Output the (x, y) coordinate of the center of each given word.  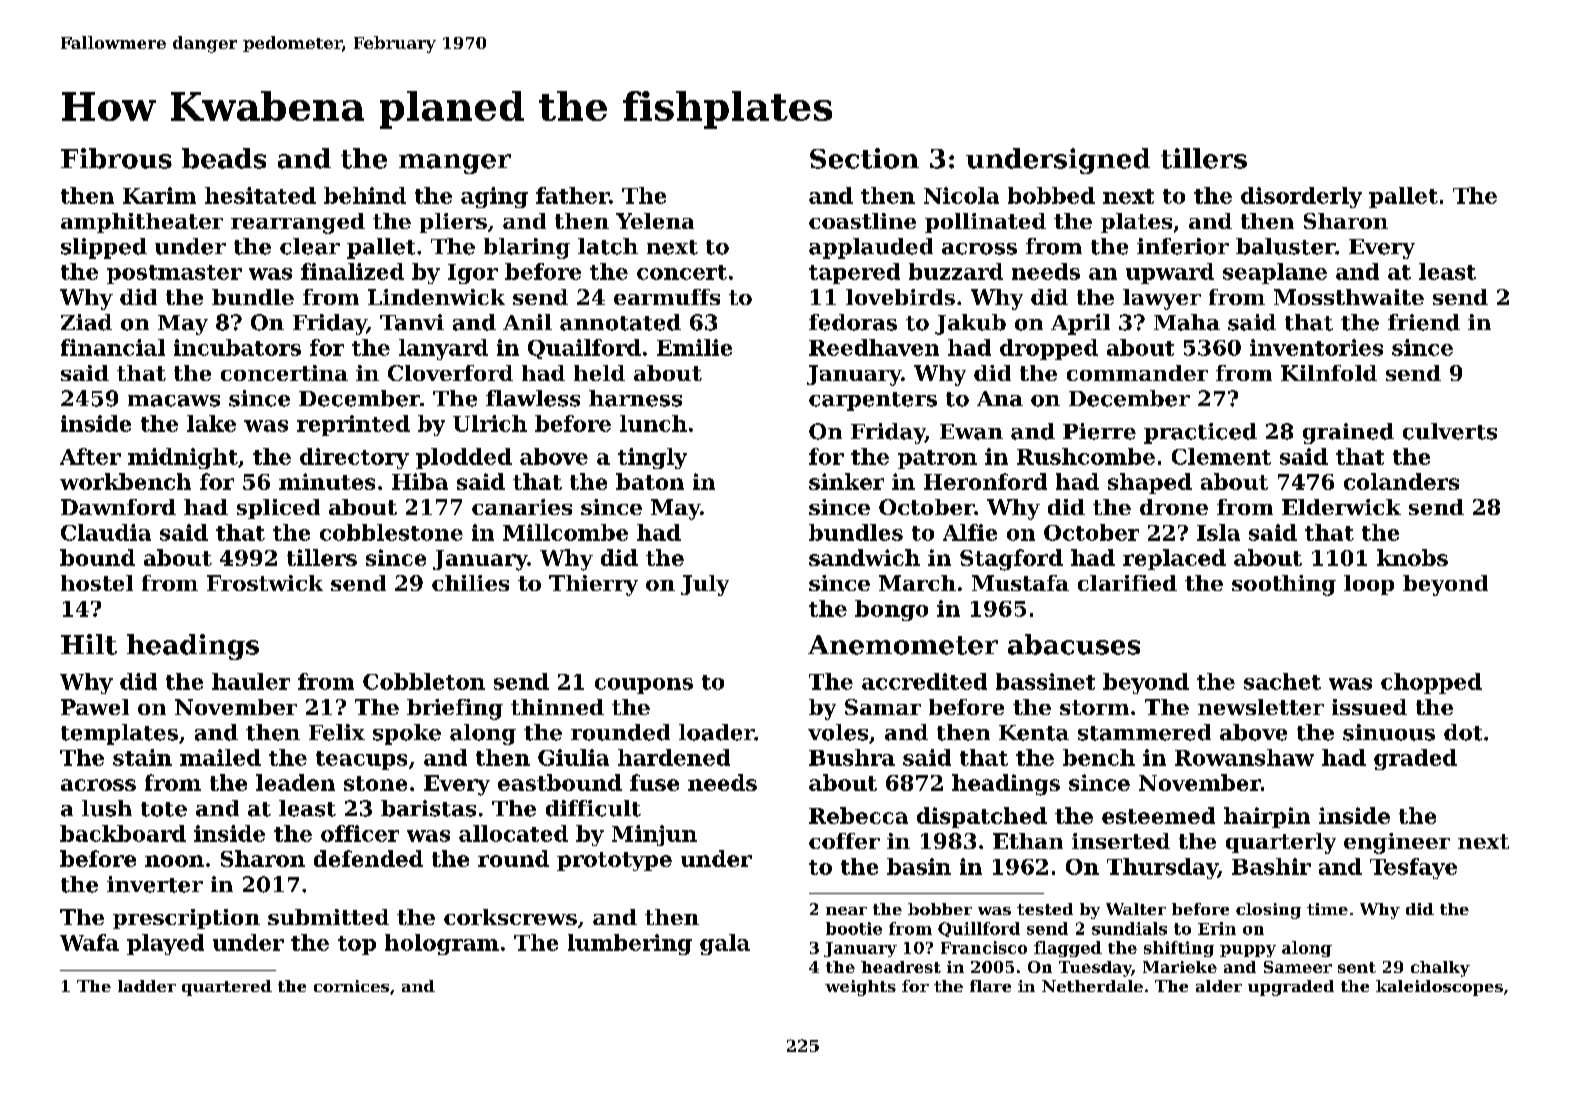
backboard (123, 833)
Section (864, 158)
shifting (1179, 949)
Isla (1218, 532)
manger (455, 164)
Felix (337, 732)
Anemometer (903, 645)
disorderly (1301, 197)
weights (860, 988)
